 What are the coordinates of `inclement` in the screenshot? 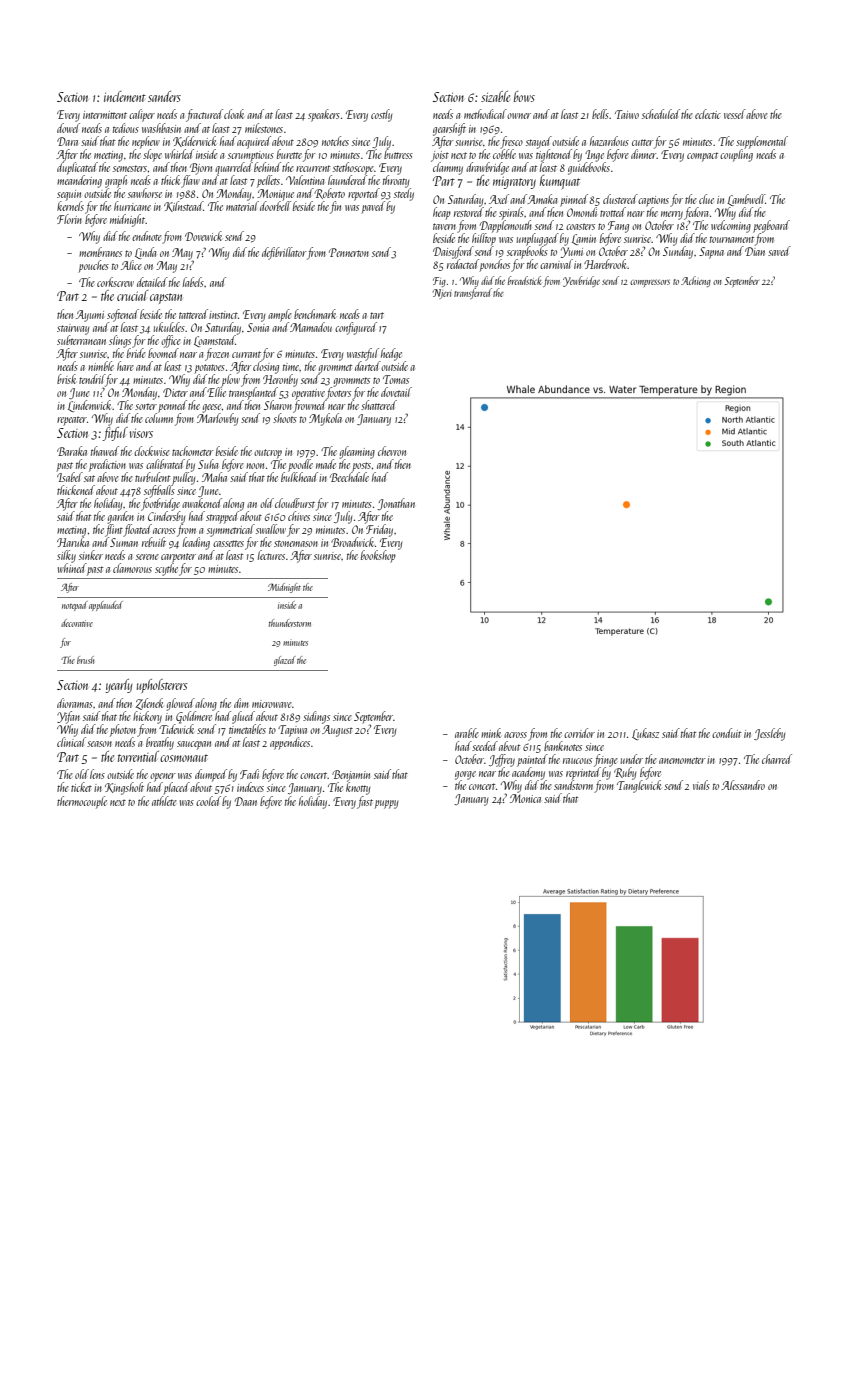 It's located at (125, 96).
